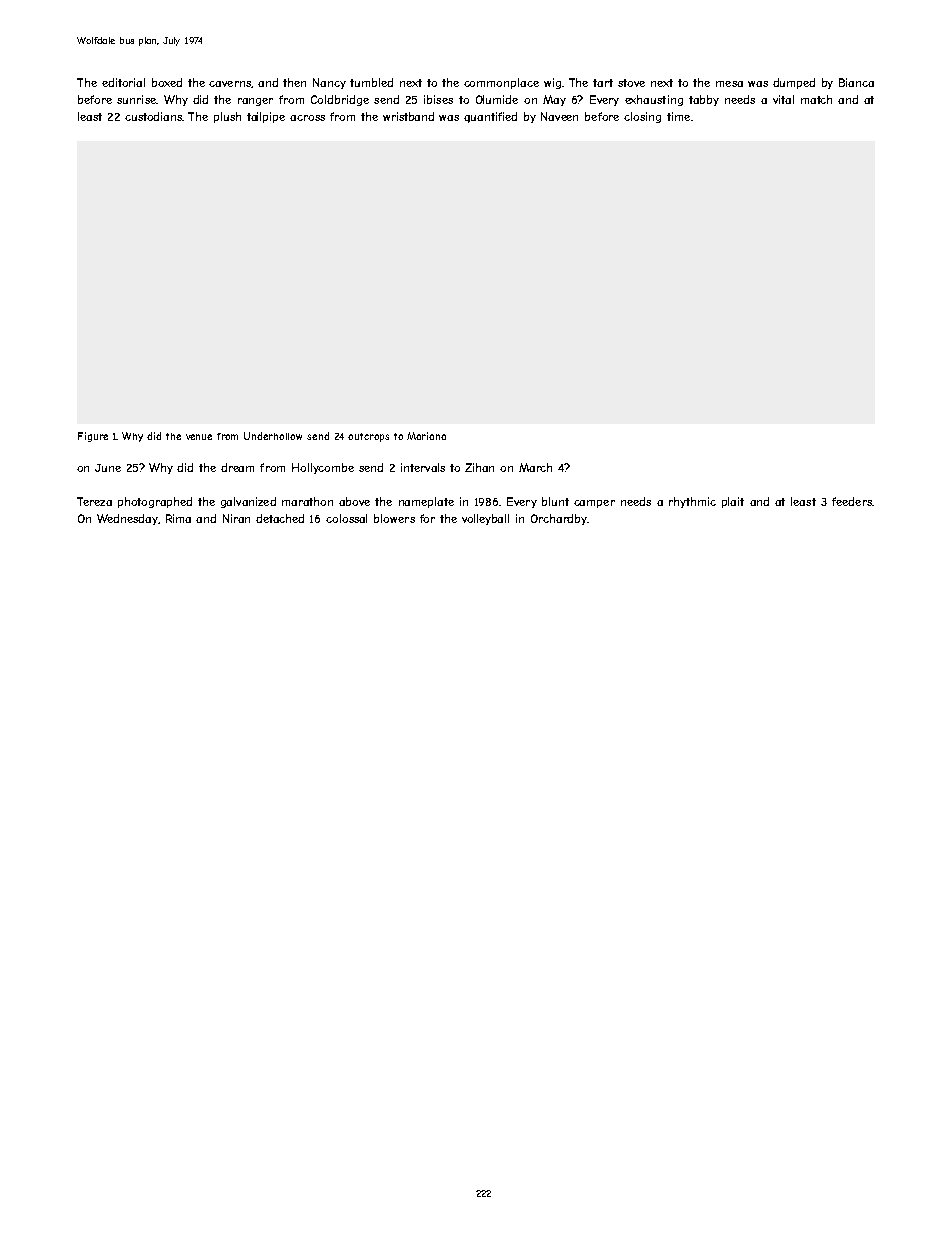 The image size is (952, 1233). What do you see at coordinates (501, 83) in the image?
I see `commonplace` at bounding box center [501, 83].
